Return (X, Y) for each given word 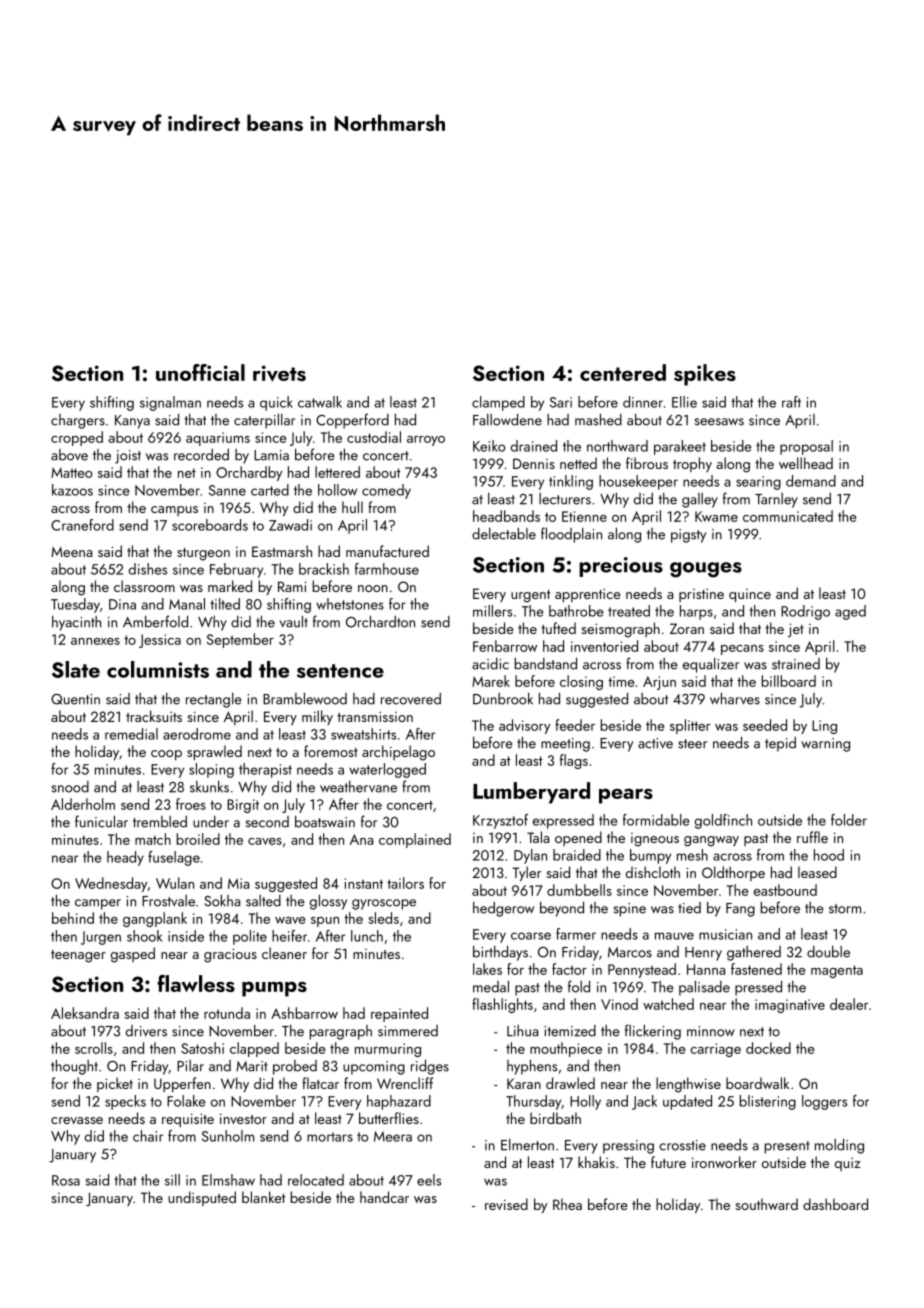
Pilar (190, 1066)
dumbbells (579, 890)
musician (725, 934)
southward (766, 1204)
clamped (498, 403)
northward (617, 446)
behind (73, 918)
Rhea (567, 1204)
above (69, 455)
